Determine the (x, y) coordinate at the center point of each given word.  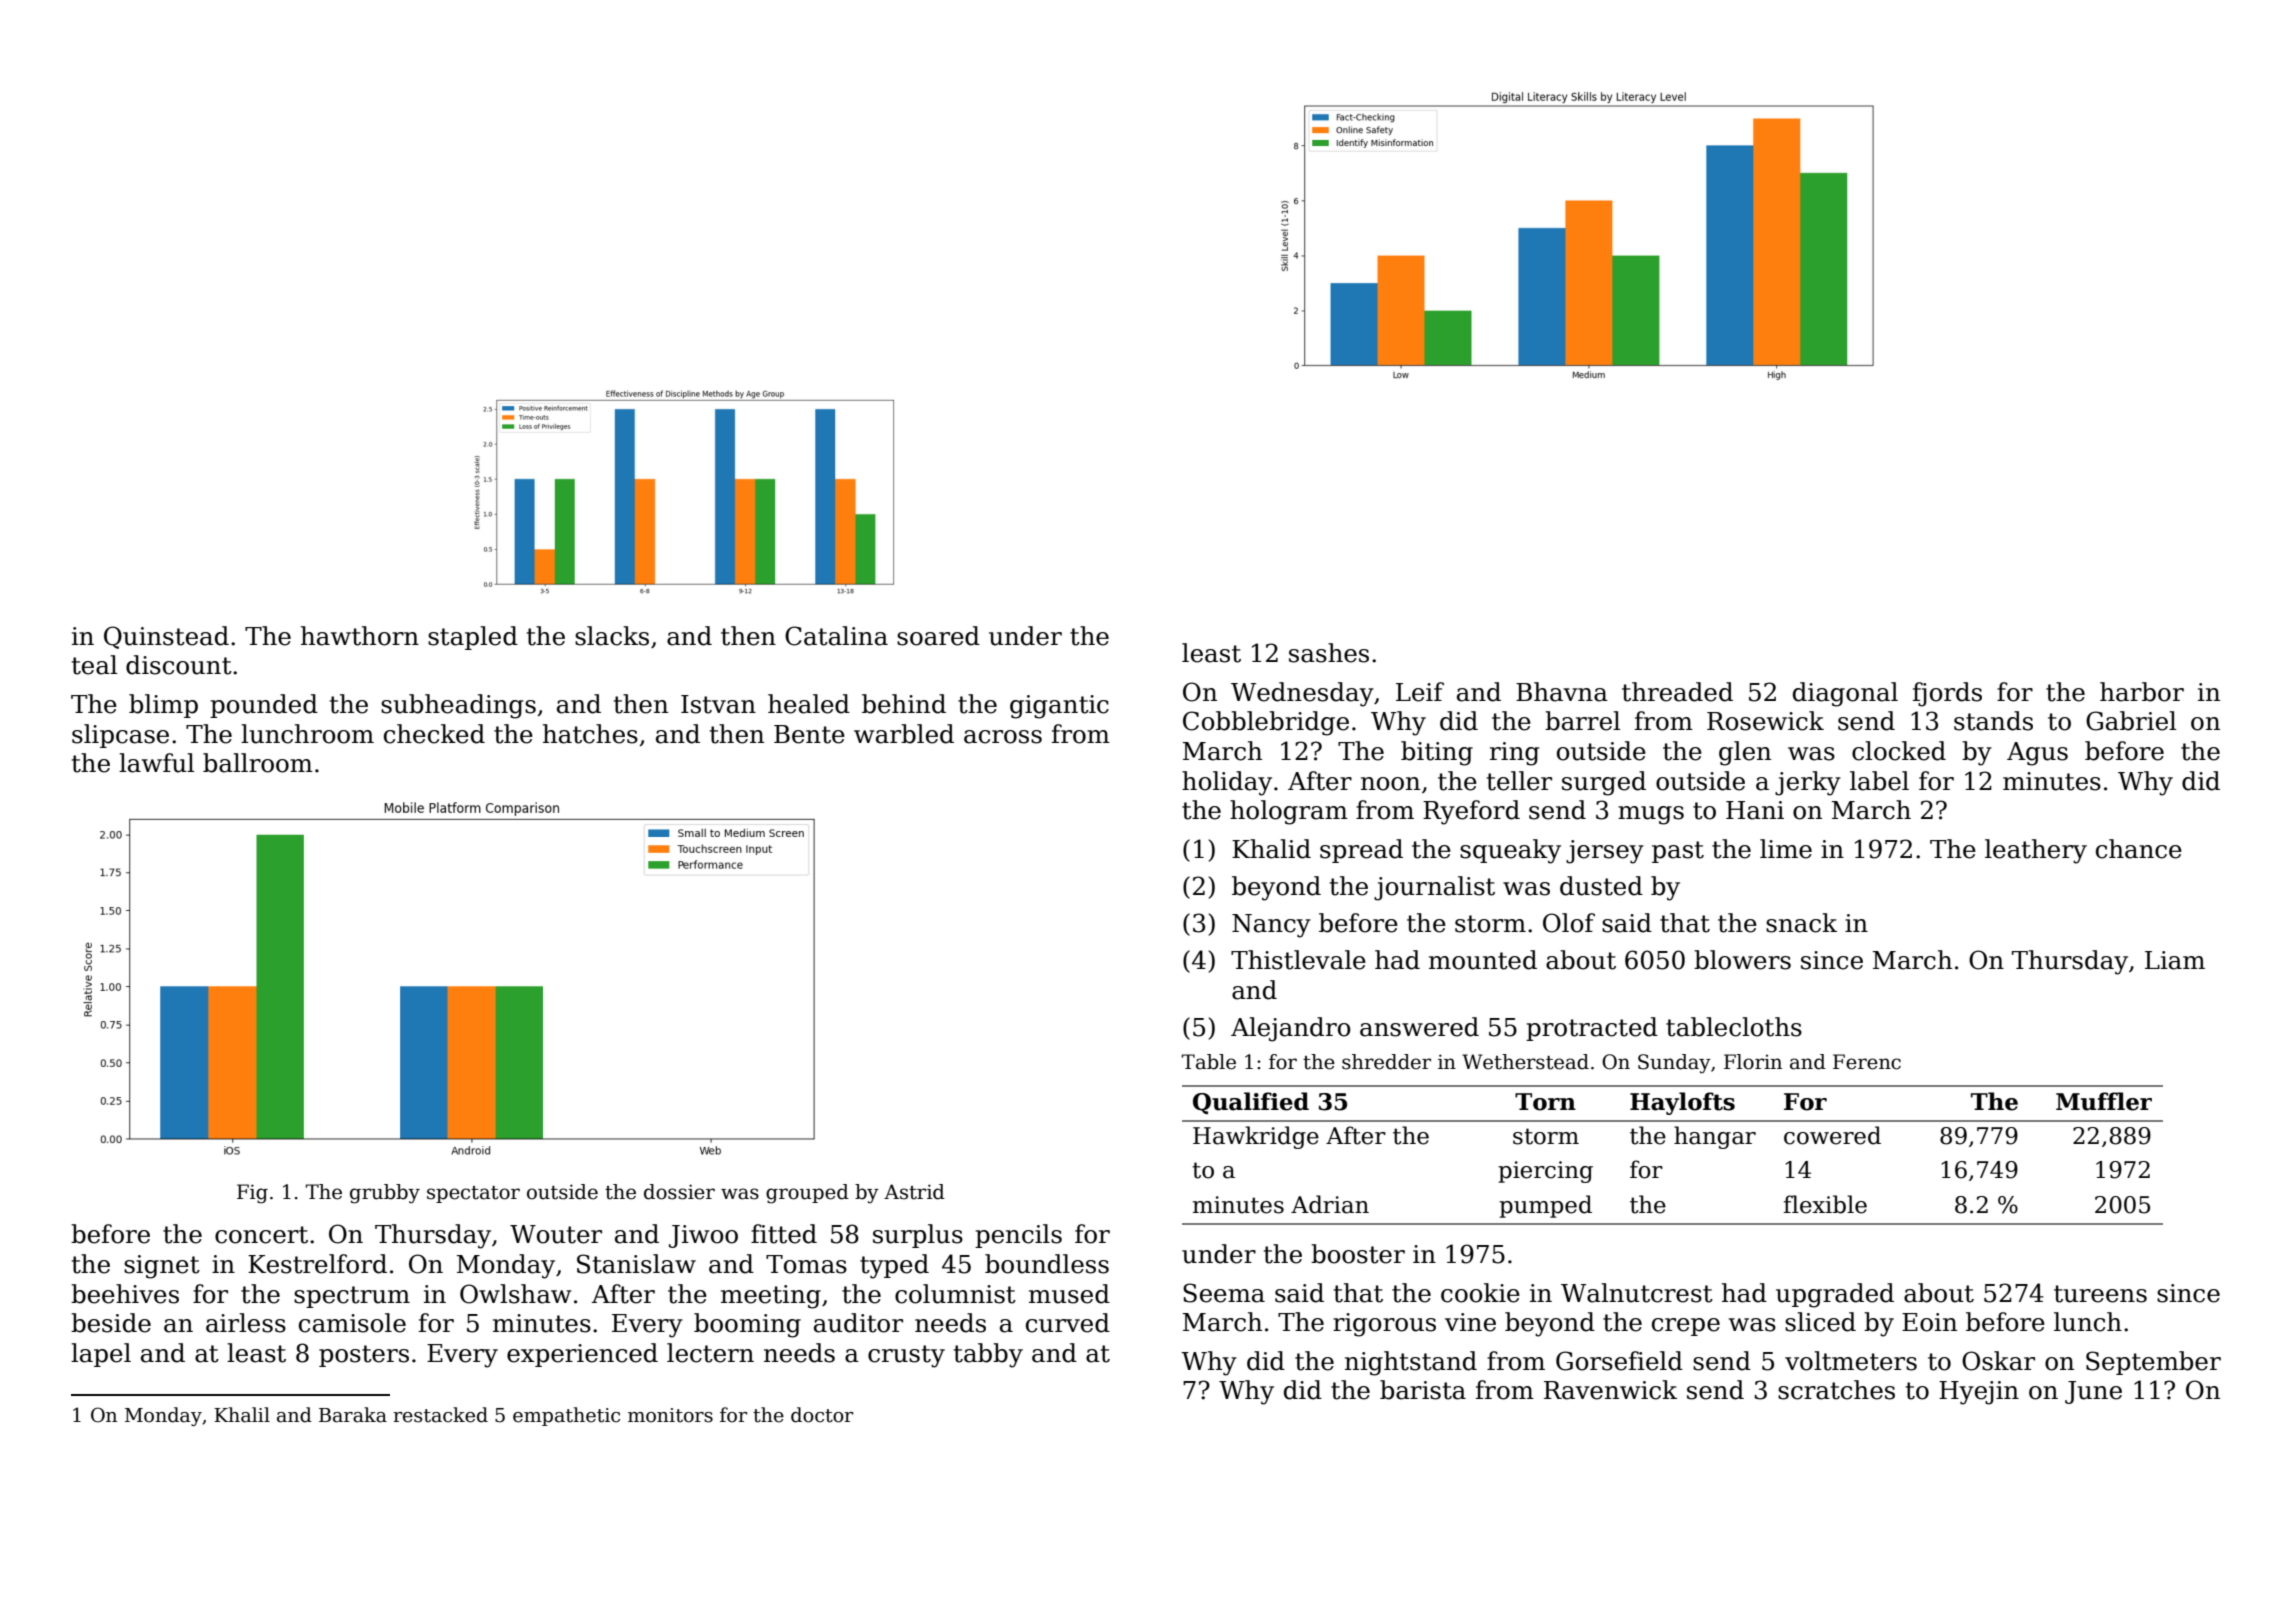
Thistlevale (1298, 960)
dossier (679, 1192)
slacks (612, 636)
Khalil (242, 1415)
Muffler (2104, 1101)
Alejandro (1291, 1029)
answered (1419, 1027)
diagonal (1845, 694)
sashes (1329, 653)
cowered (1832, 1135)
